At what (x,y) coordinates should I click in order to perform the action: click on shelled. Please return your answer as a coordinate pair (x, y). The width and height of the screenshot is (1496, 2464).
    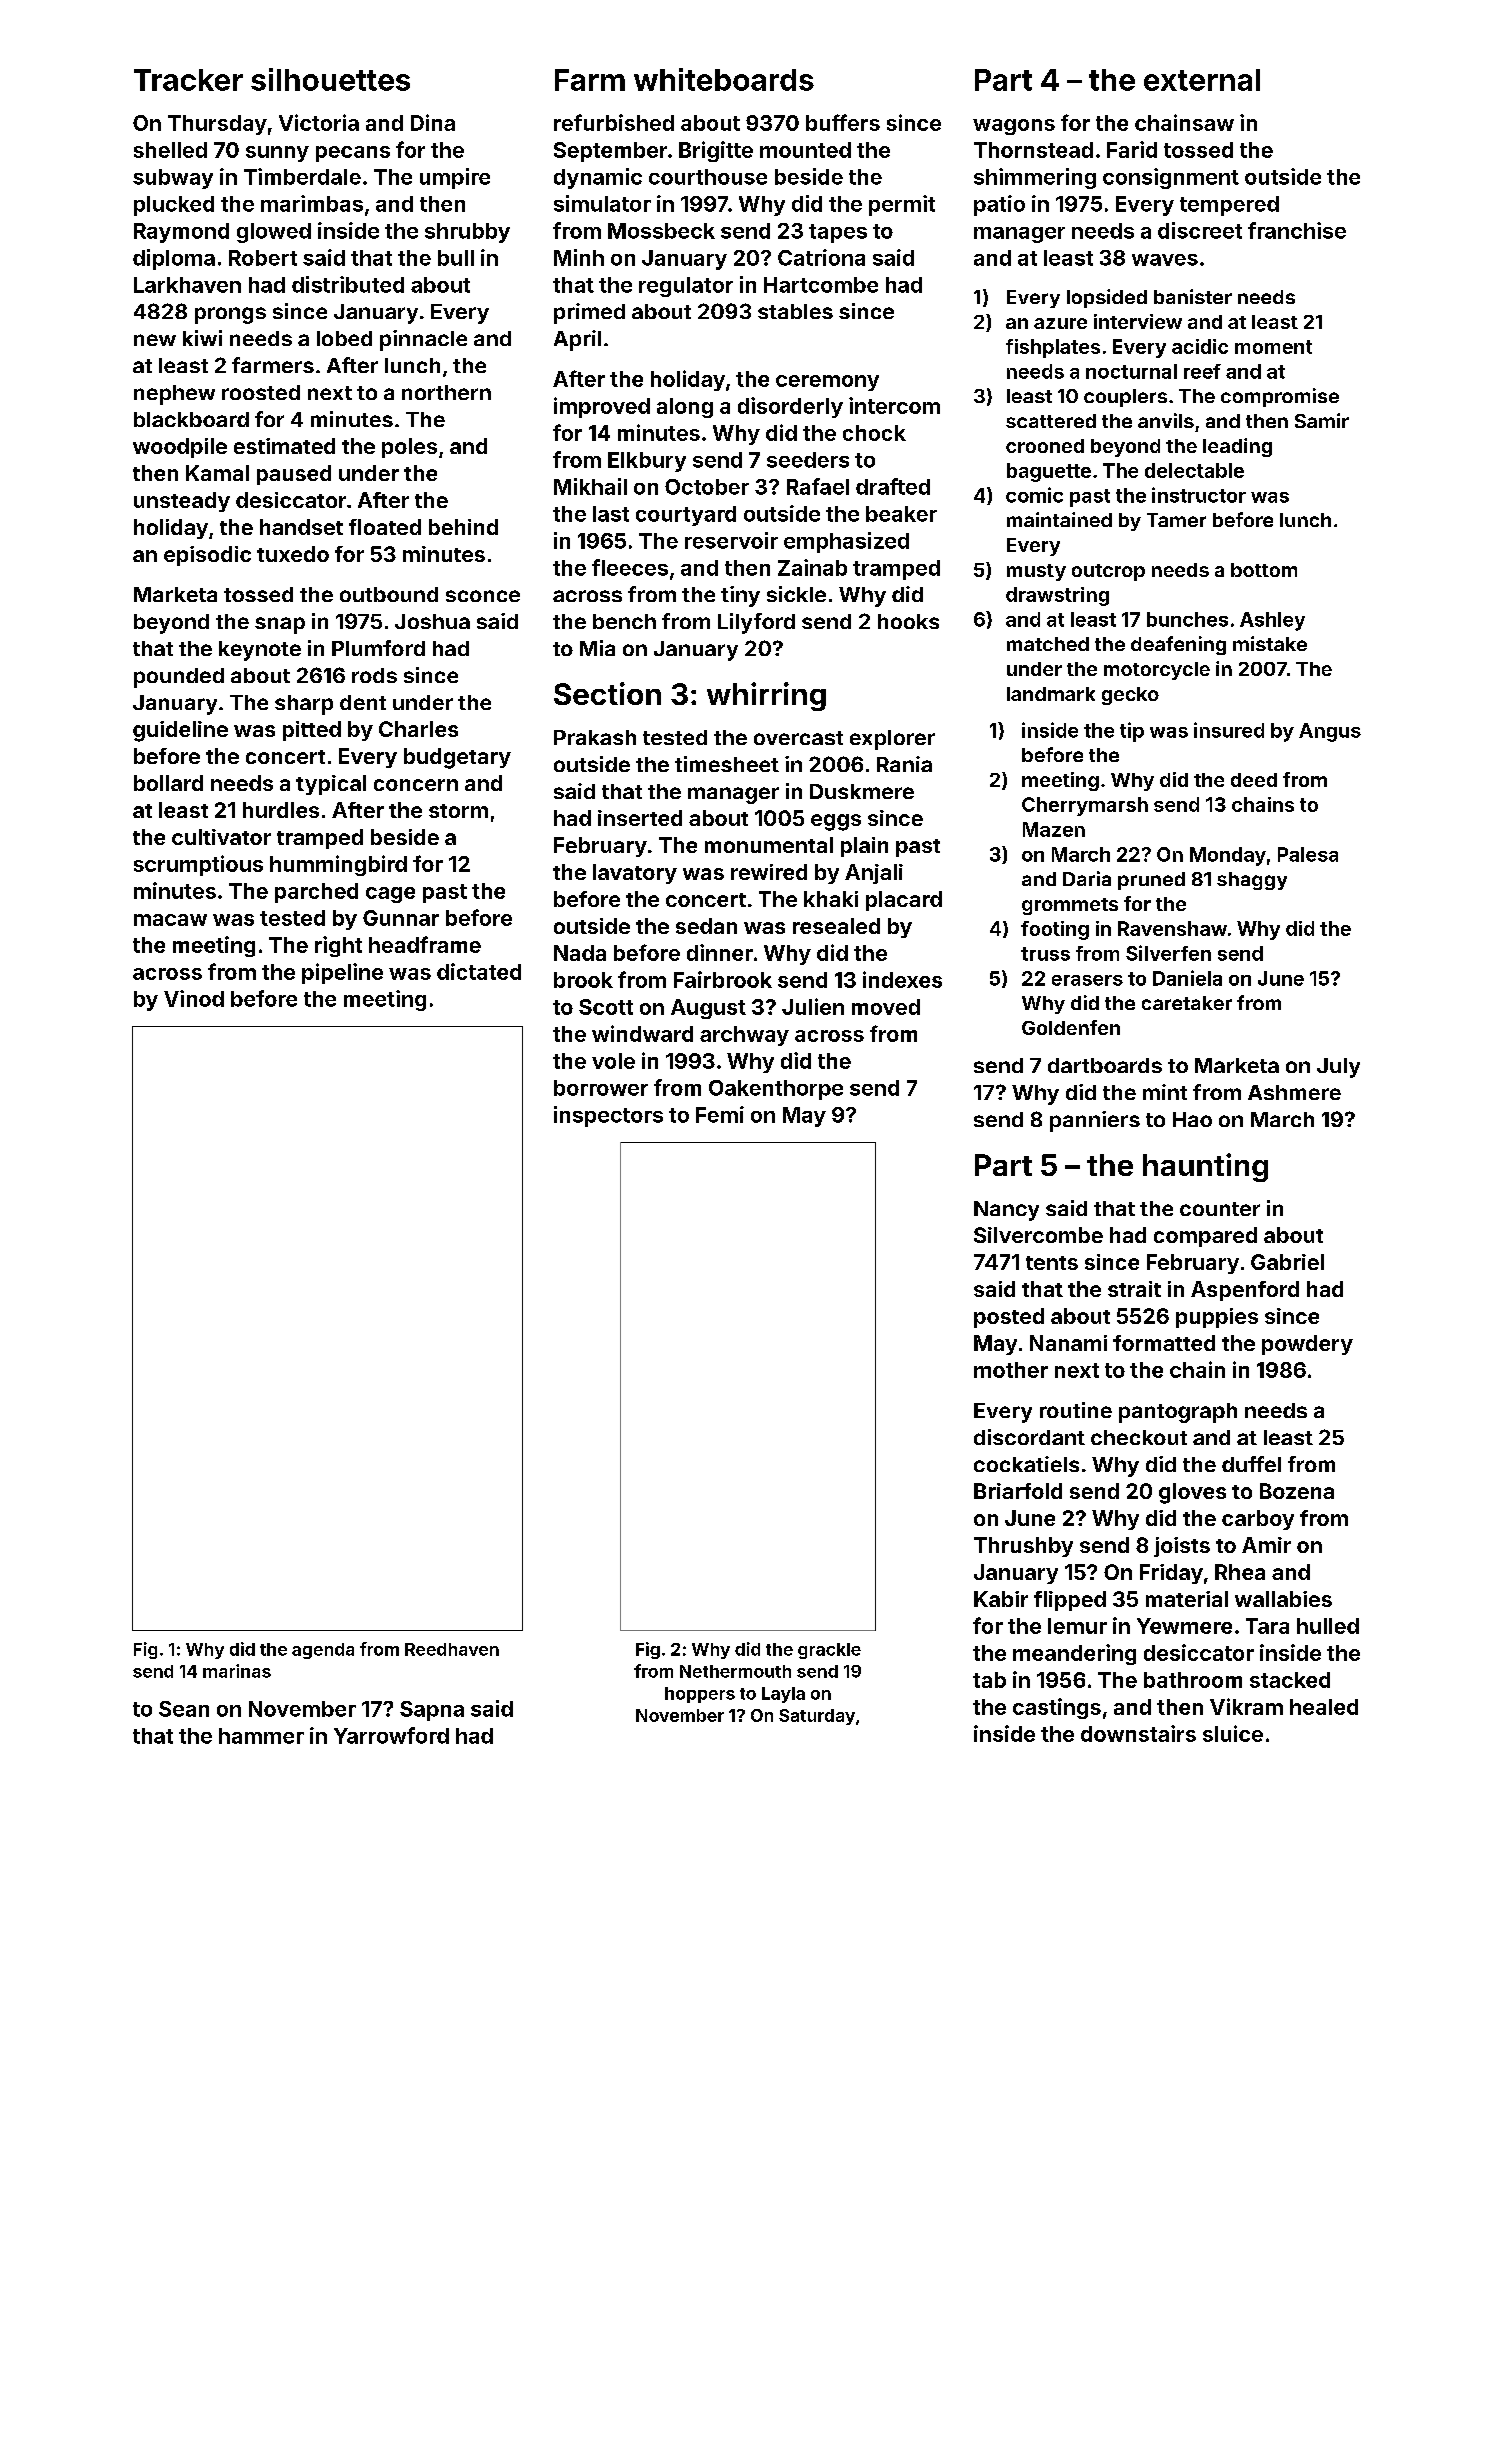
    Looking at the image, I should click on (170, 150).
